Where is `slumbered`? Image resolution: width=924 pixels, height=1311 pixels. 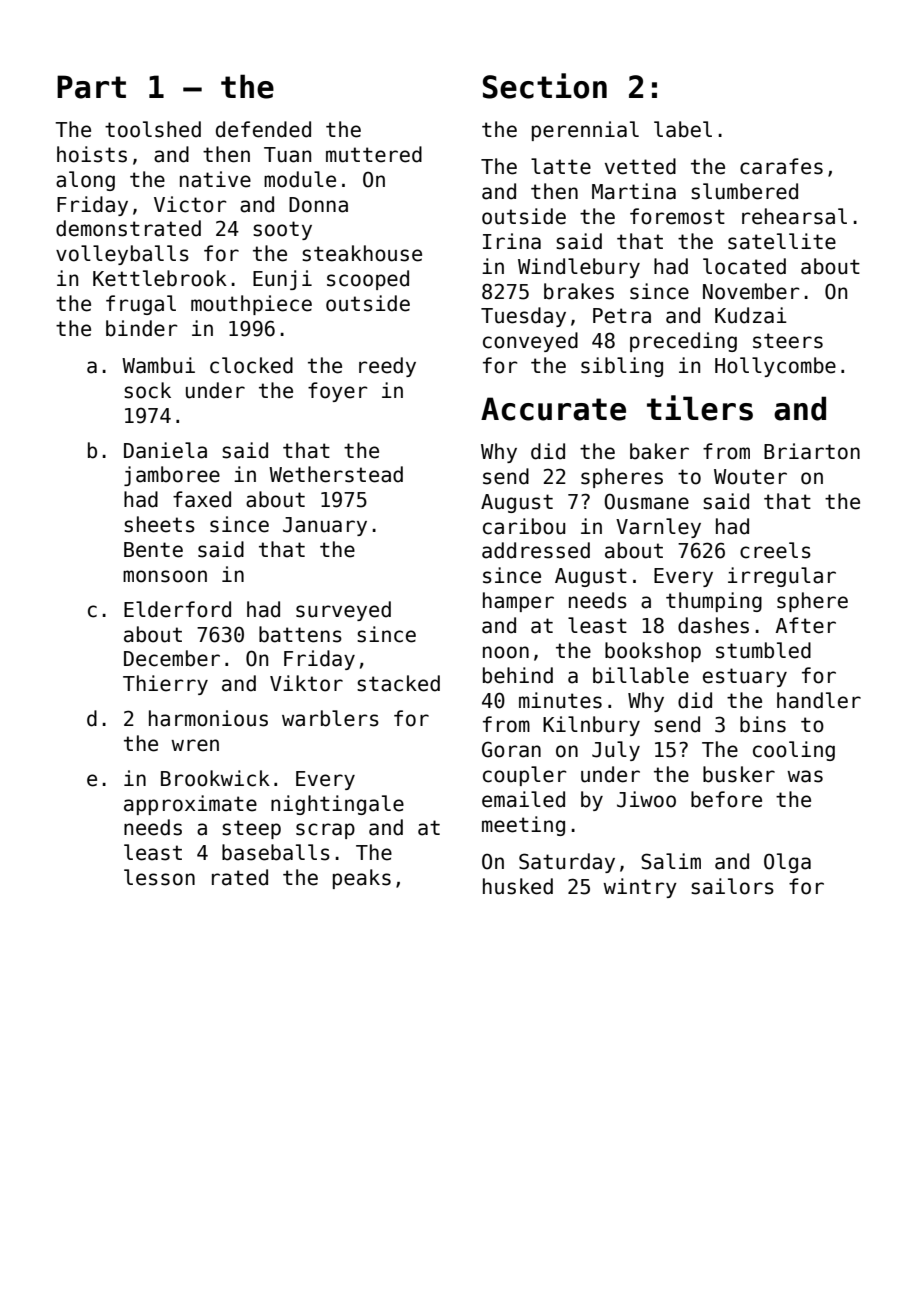
slumbered is located at coordinates (744, 191).
